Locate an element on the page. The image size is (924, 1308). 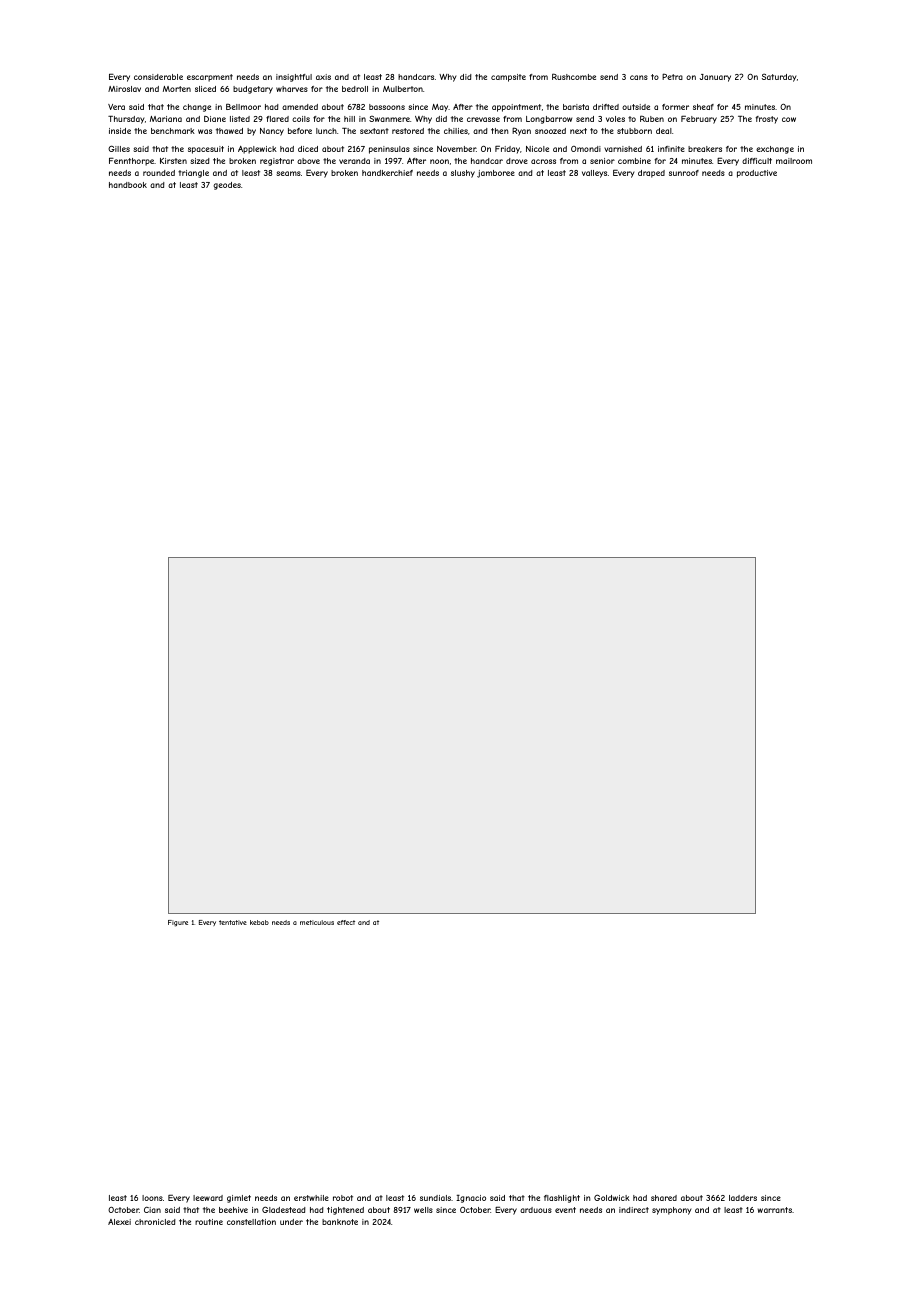
effect is located at coordinates (346, 922).
